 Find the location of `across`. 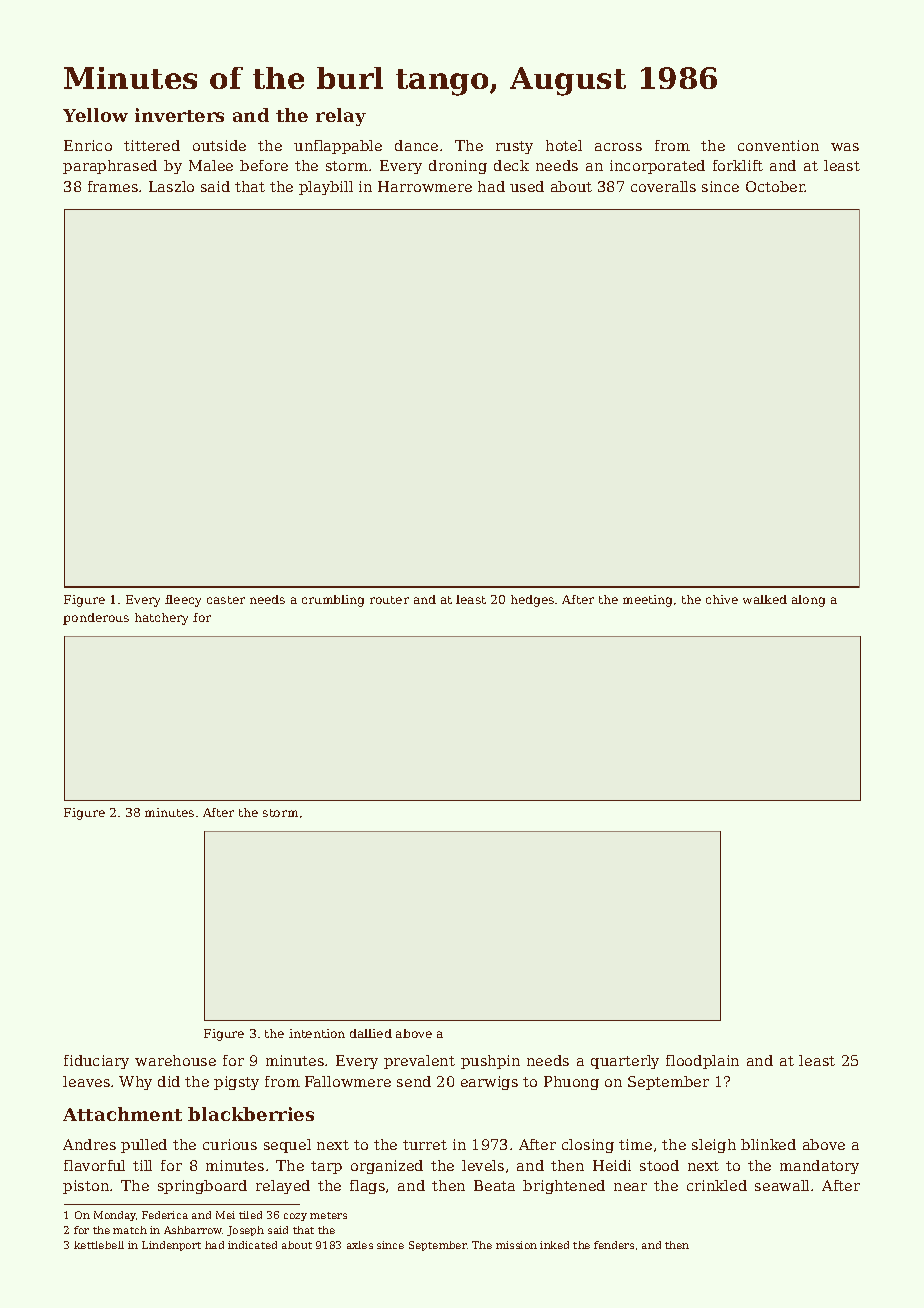

across is located at coordinates (618, 147).
